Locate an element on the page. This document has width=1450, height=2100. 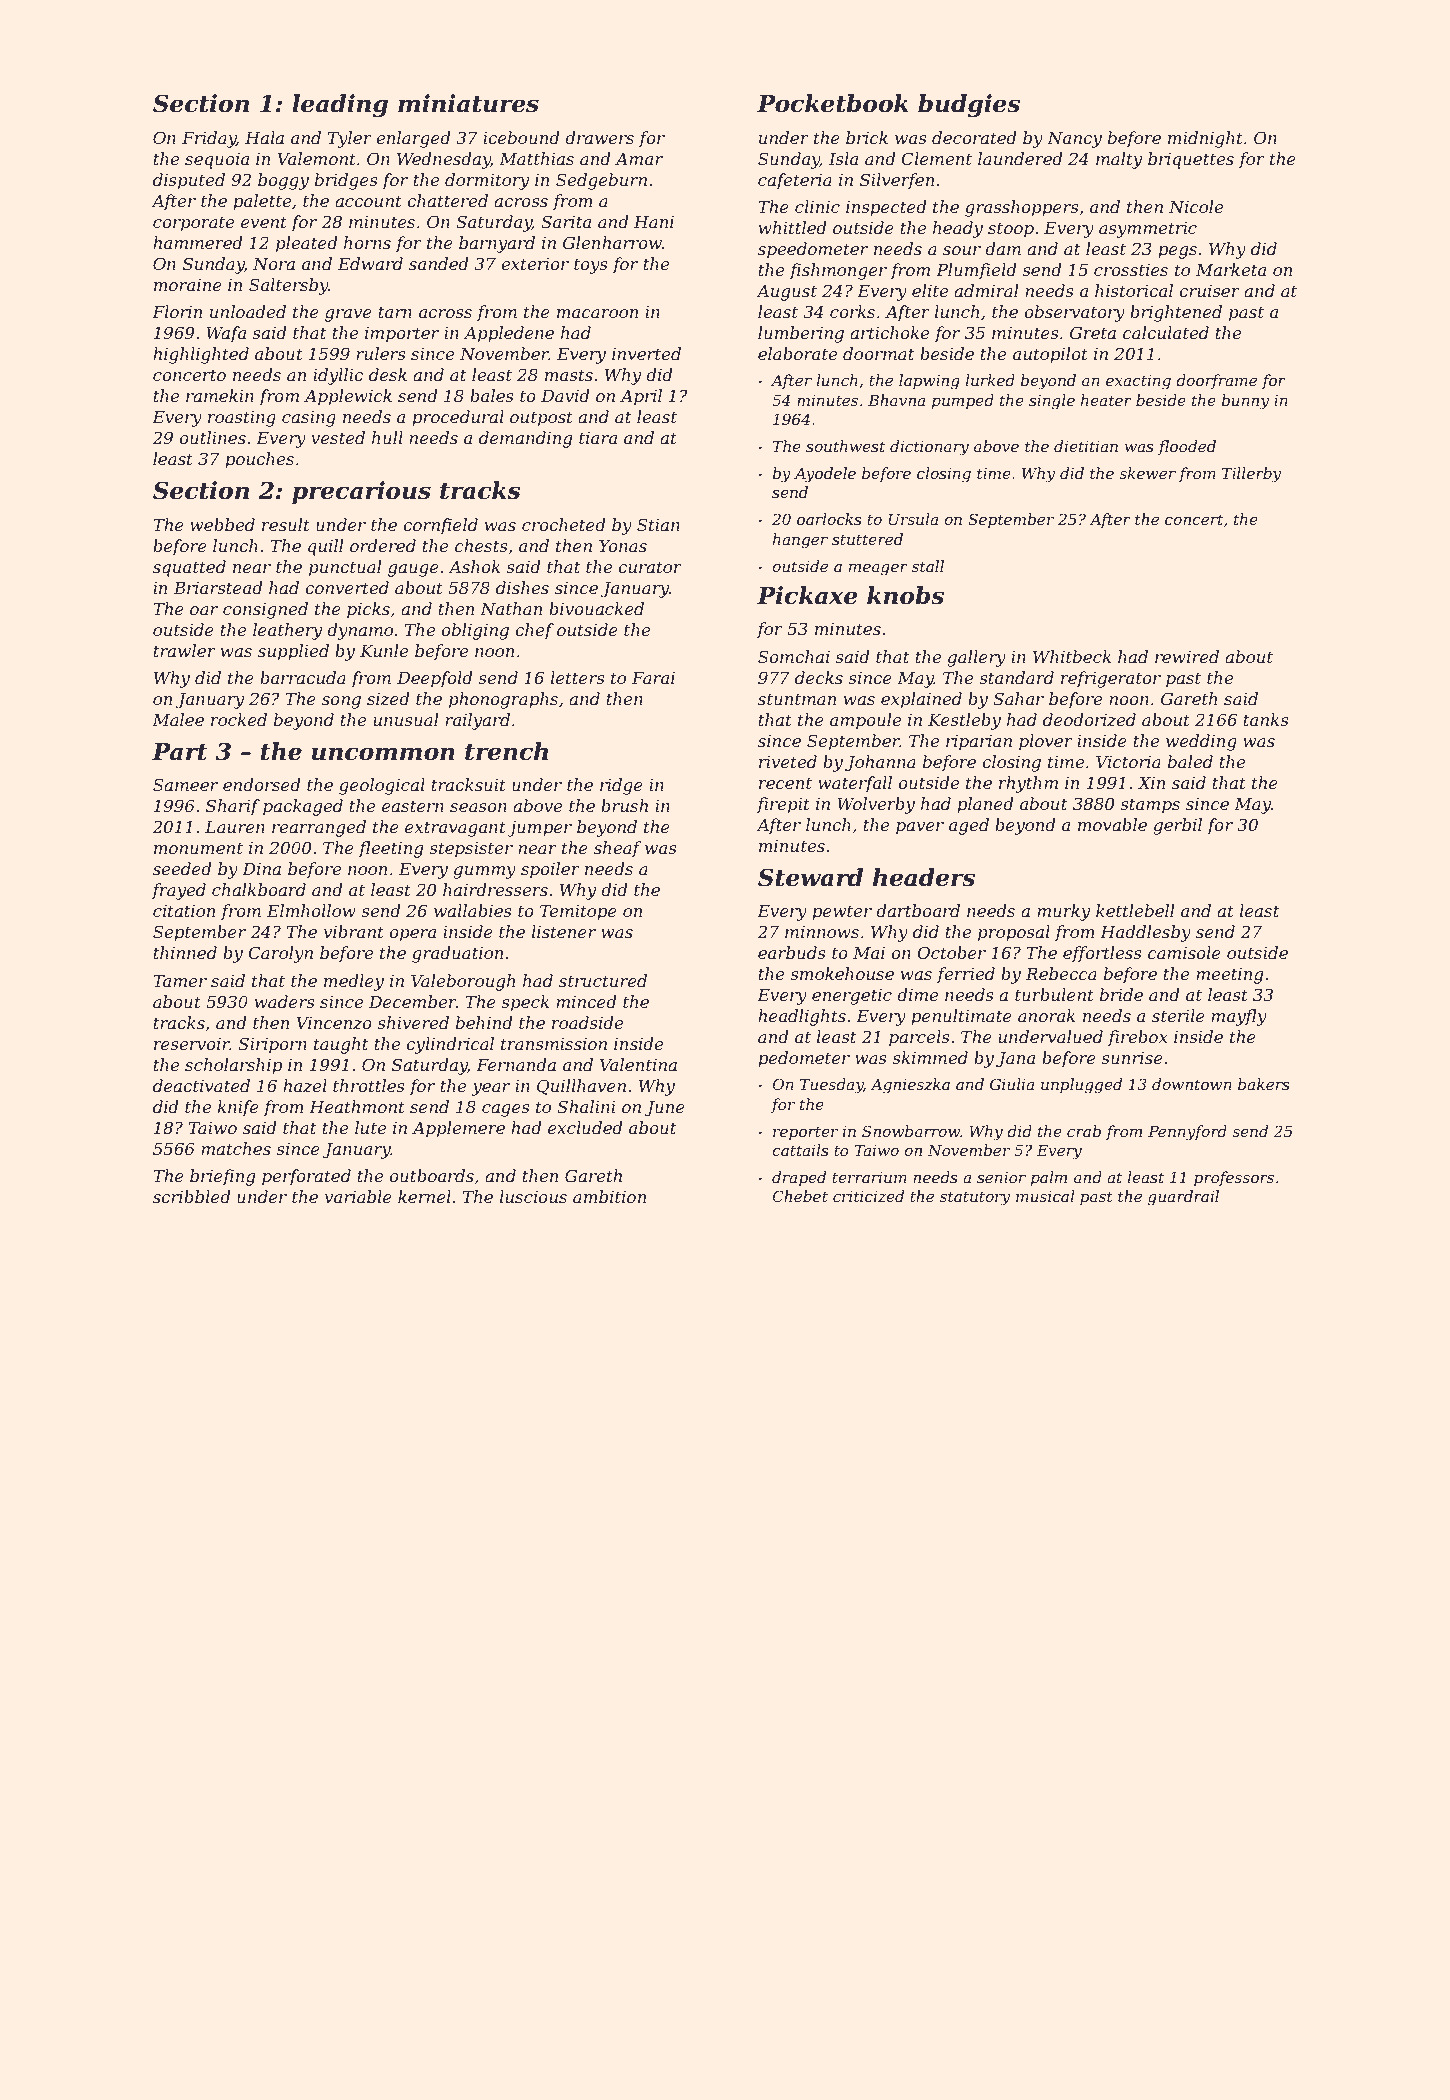
season is located at coordinates (478, 807).
